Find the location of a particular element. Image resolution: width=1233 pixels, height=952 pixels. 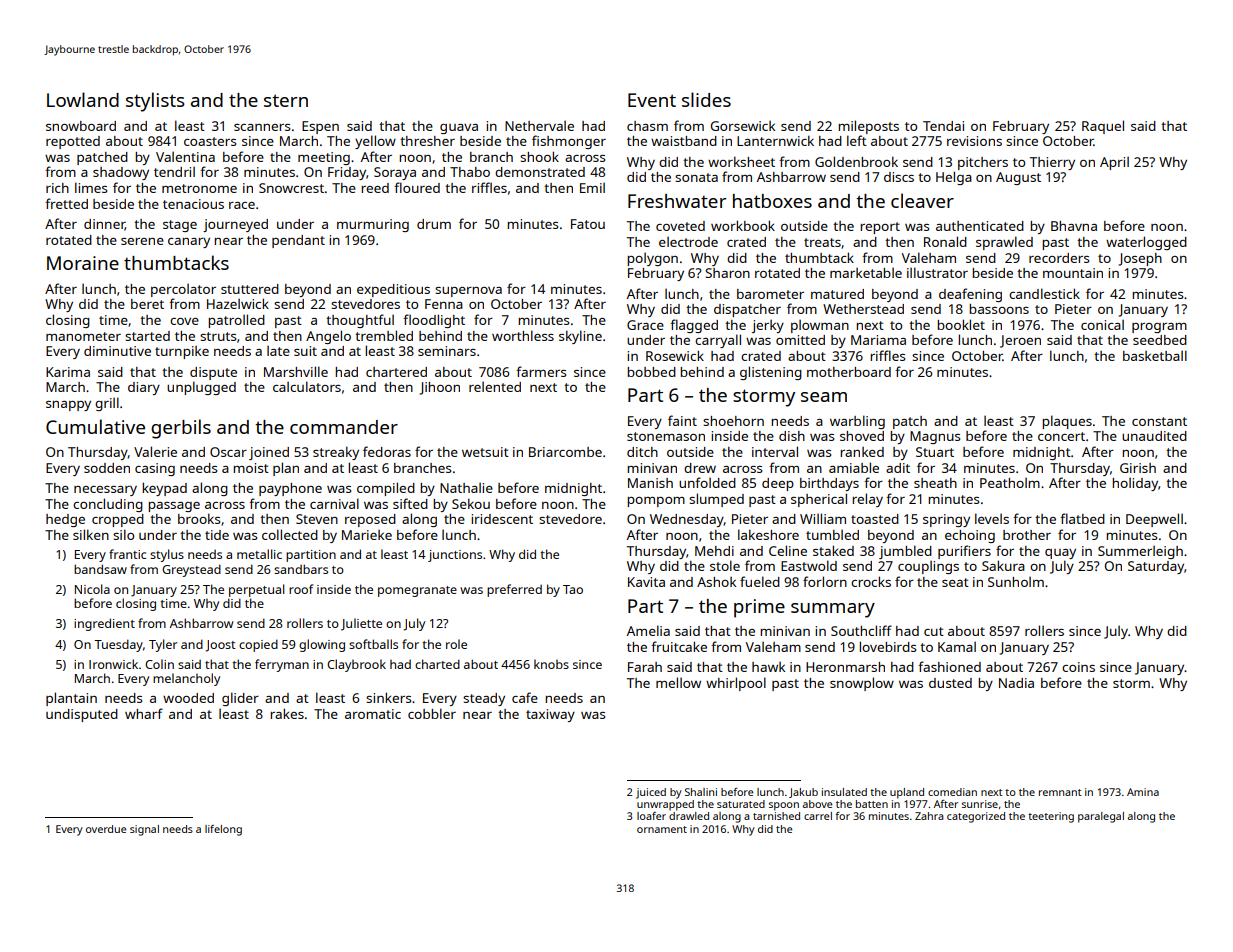

glistening is located at coordinates (771, 373).
